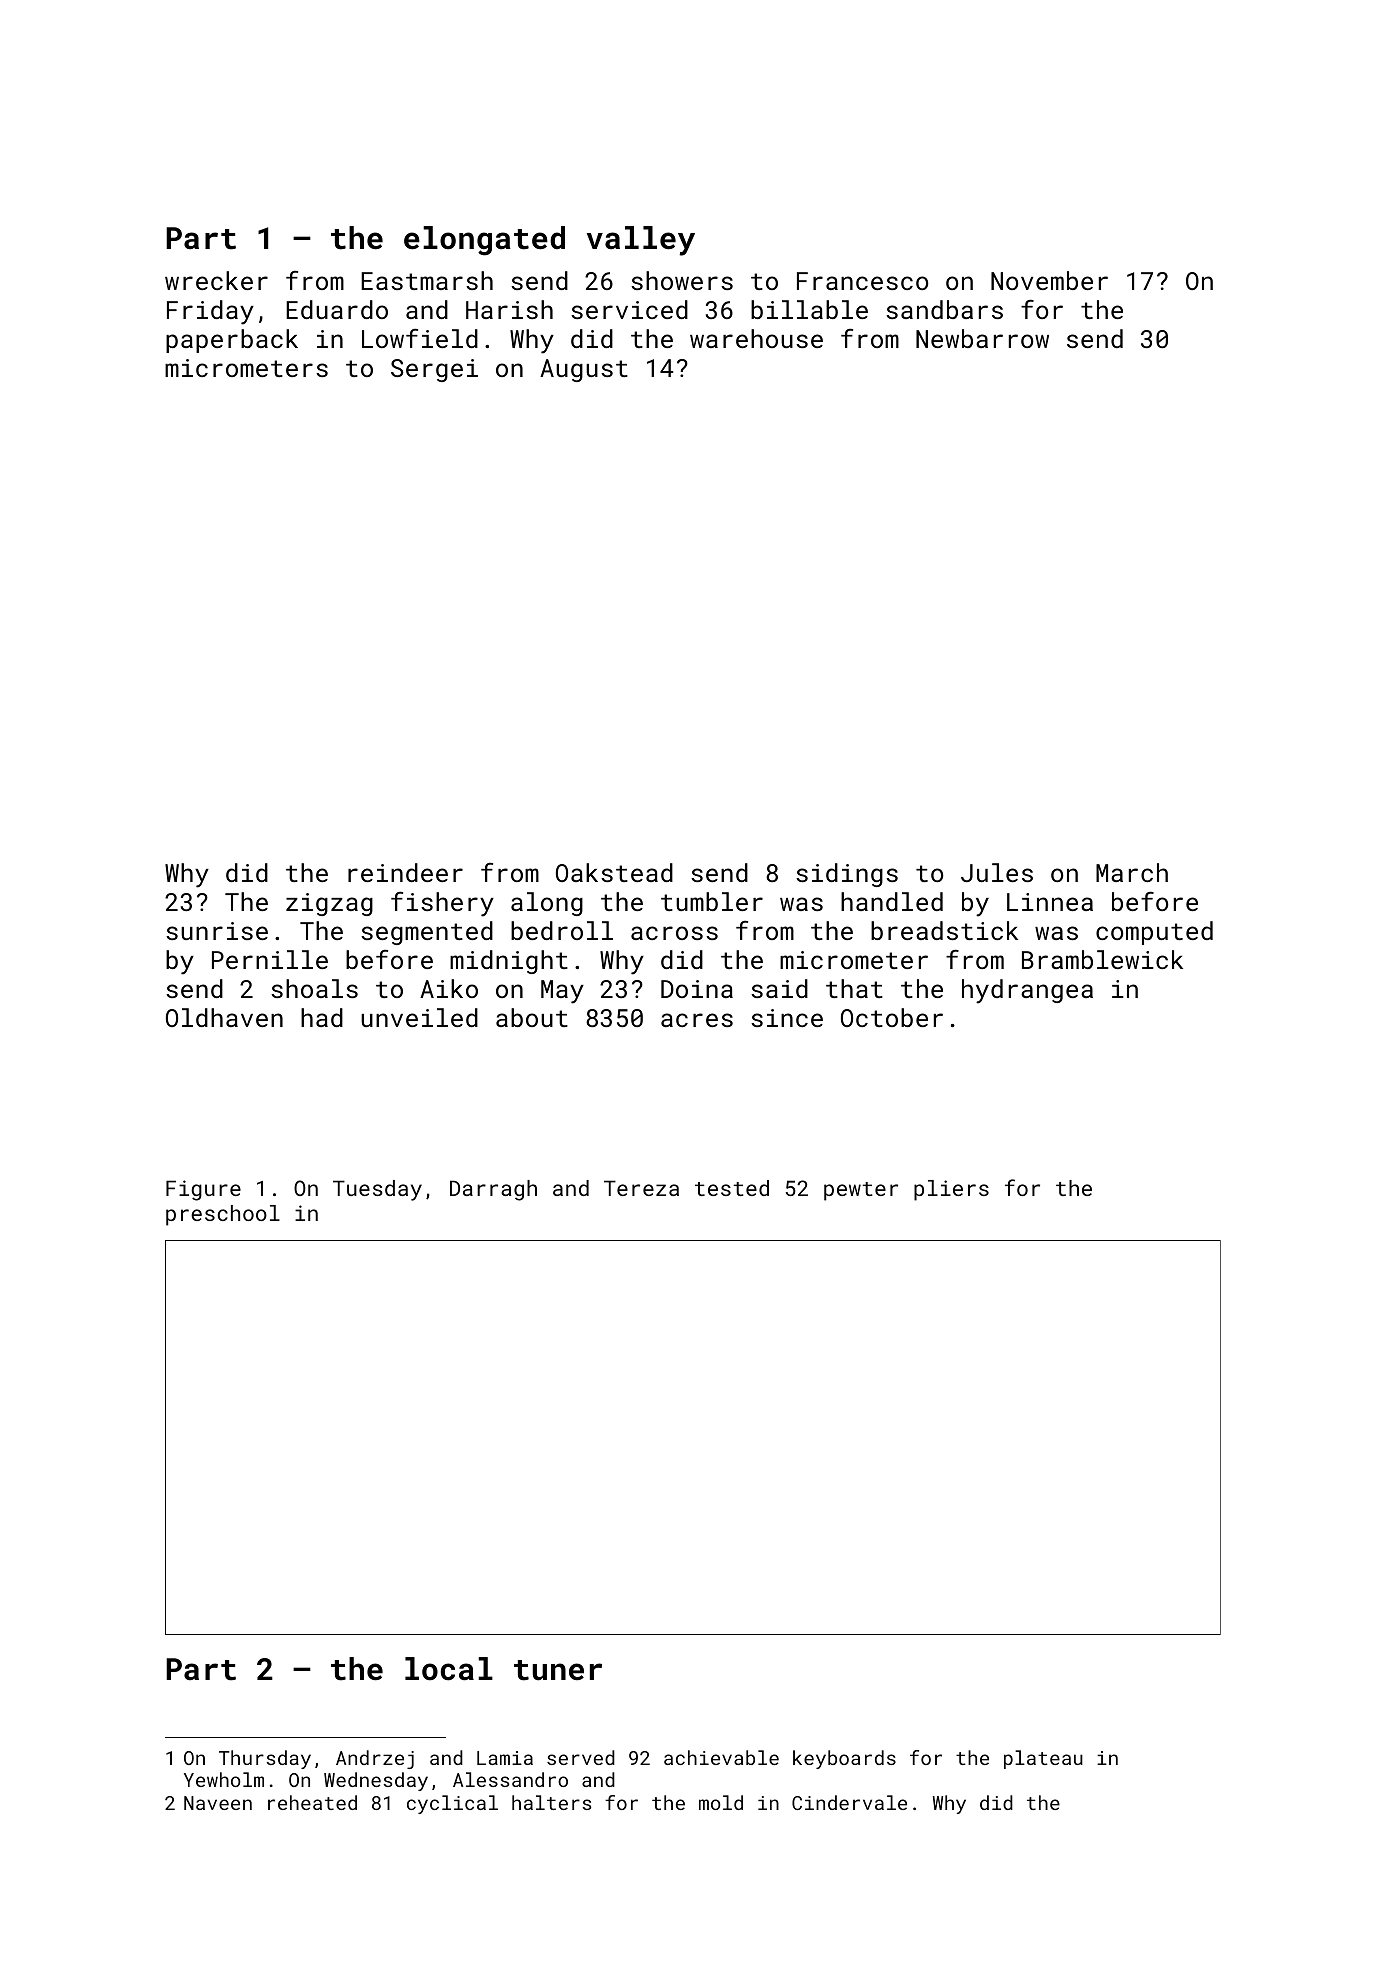 This document has height=1969, width=1386. I want to click on plateau, so click(1043, 1759).
